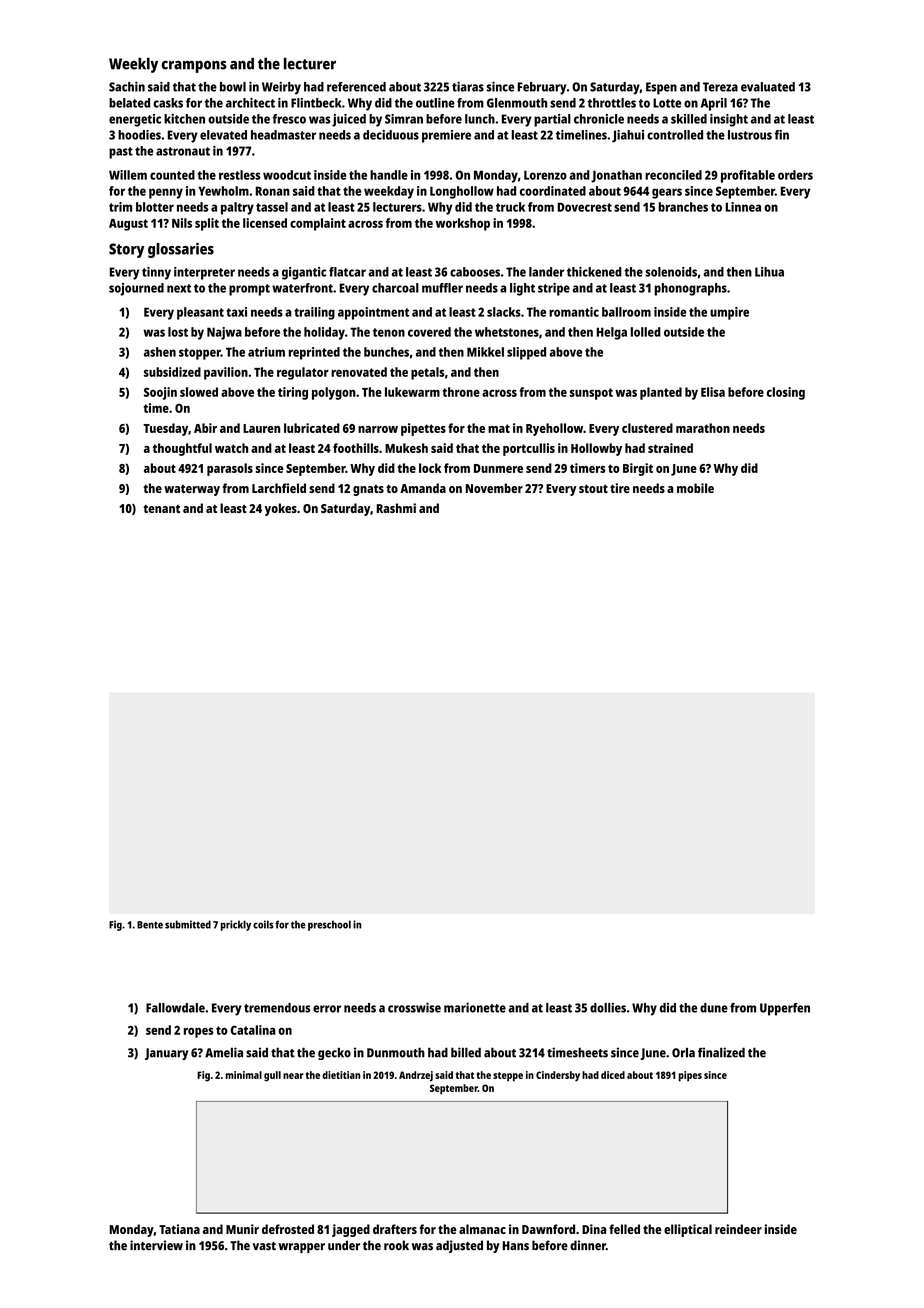 Image resolution: width=924 pixels, height=1308 pixels. I want to click on handle, so click(389, 175).
